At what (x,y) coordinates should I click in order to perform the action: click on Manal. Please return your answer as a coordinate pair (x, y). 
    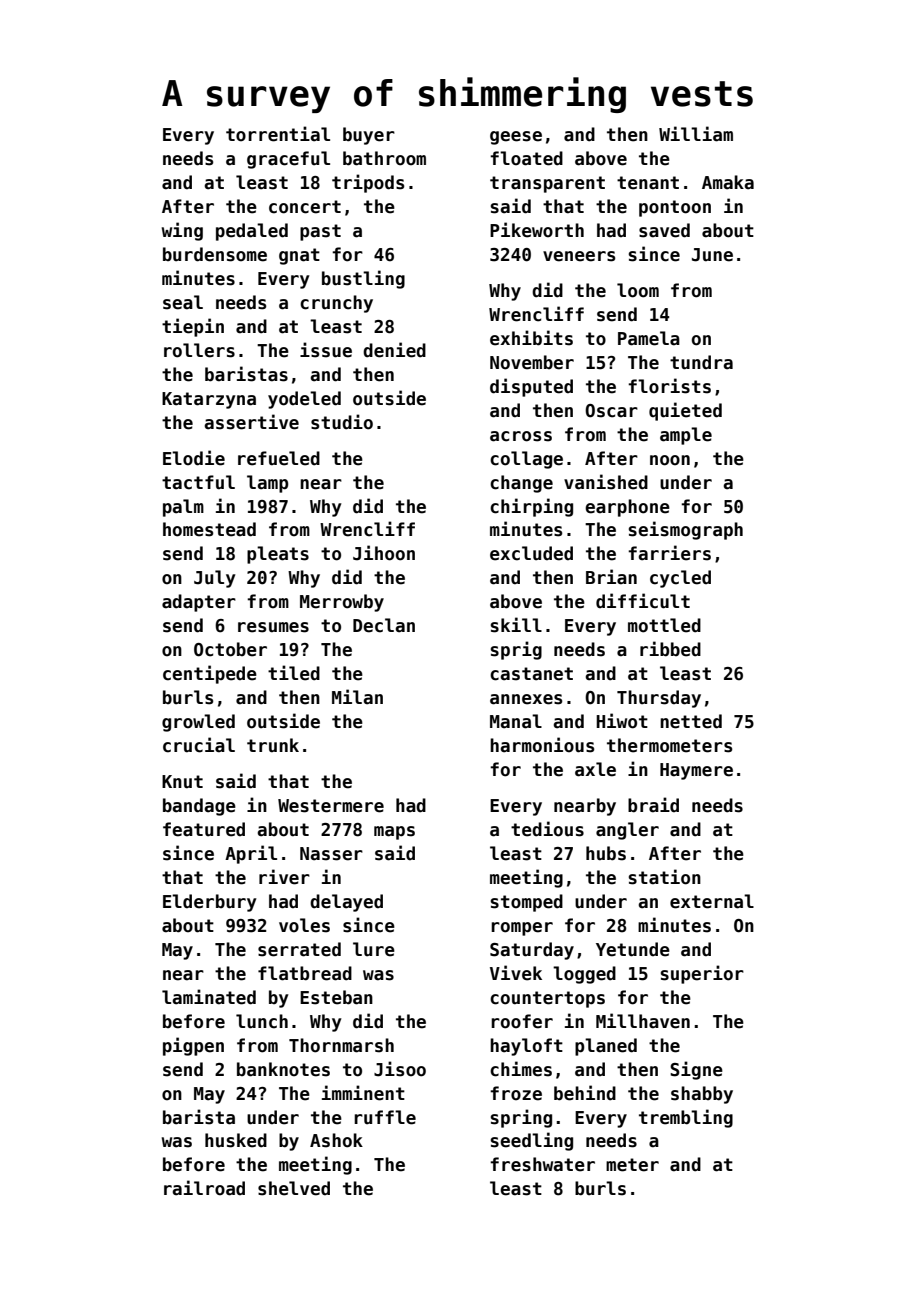
    Looking at the image, I should click on (516, 721).
